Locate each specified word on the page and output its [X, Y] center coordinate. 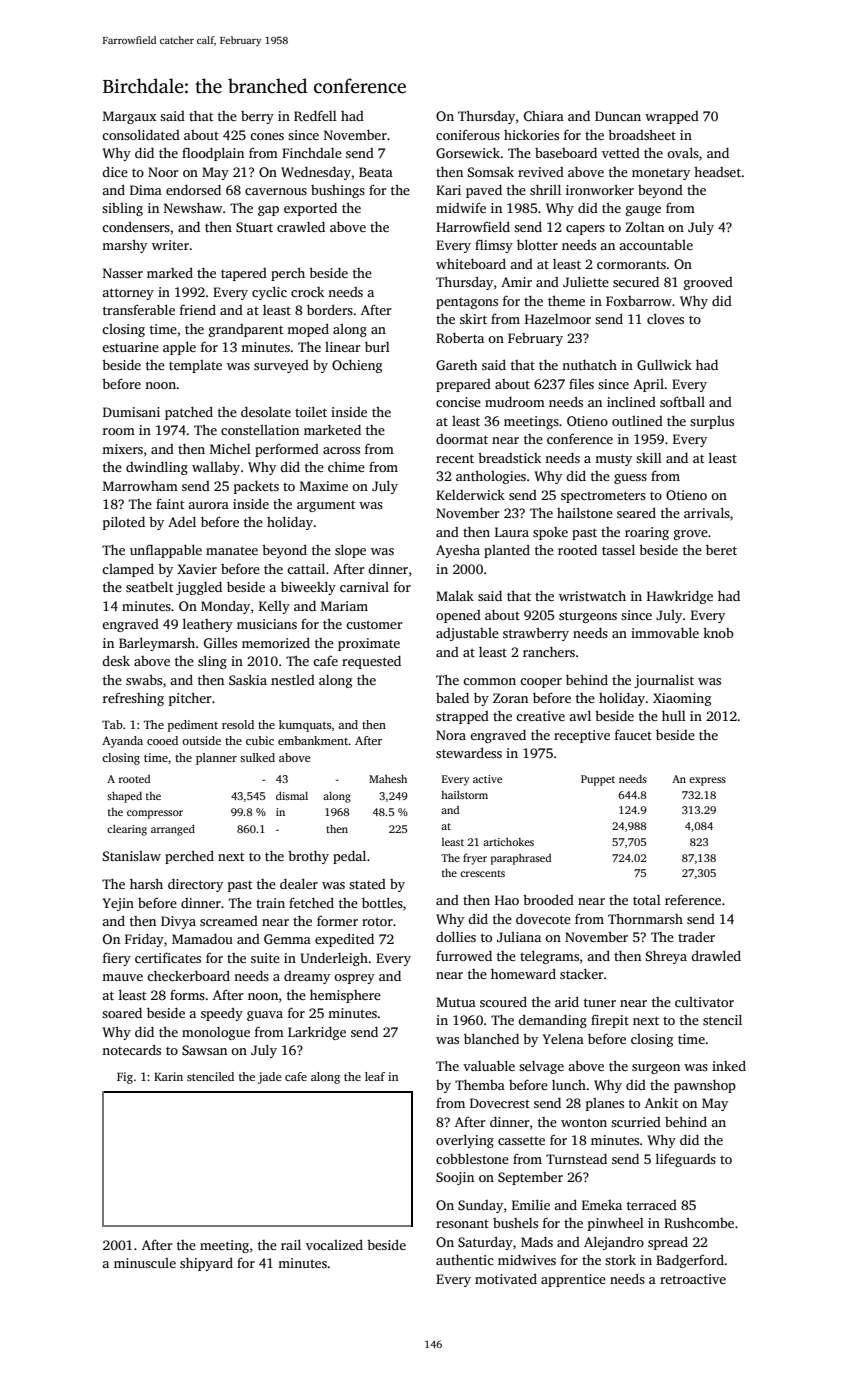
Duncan [618, 116]
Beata [376, 172]
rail [291, 1244]
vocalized [334, 1244]
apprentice [573, 1280]
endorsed [193, 190]
